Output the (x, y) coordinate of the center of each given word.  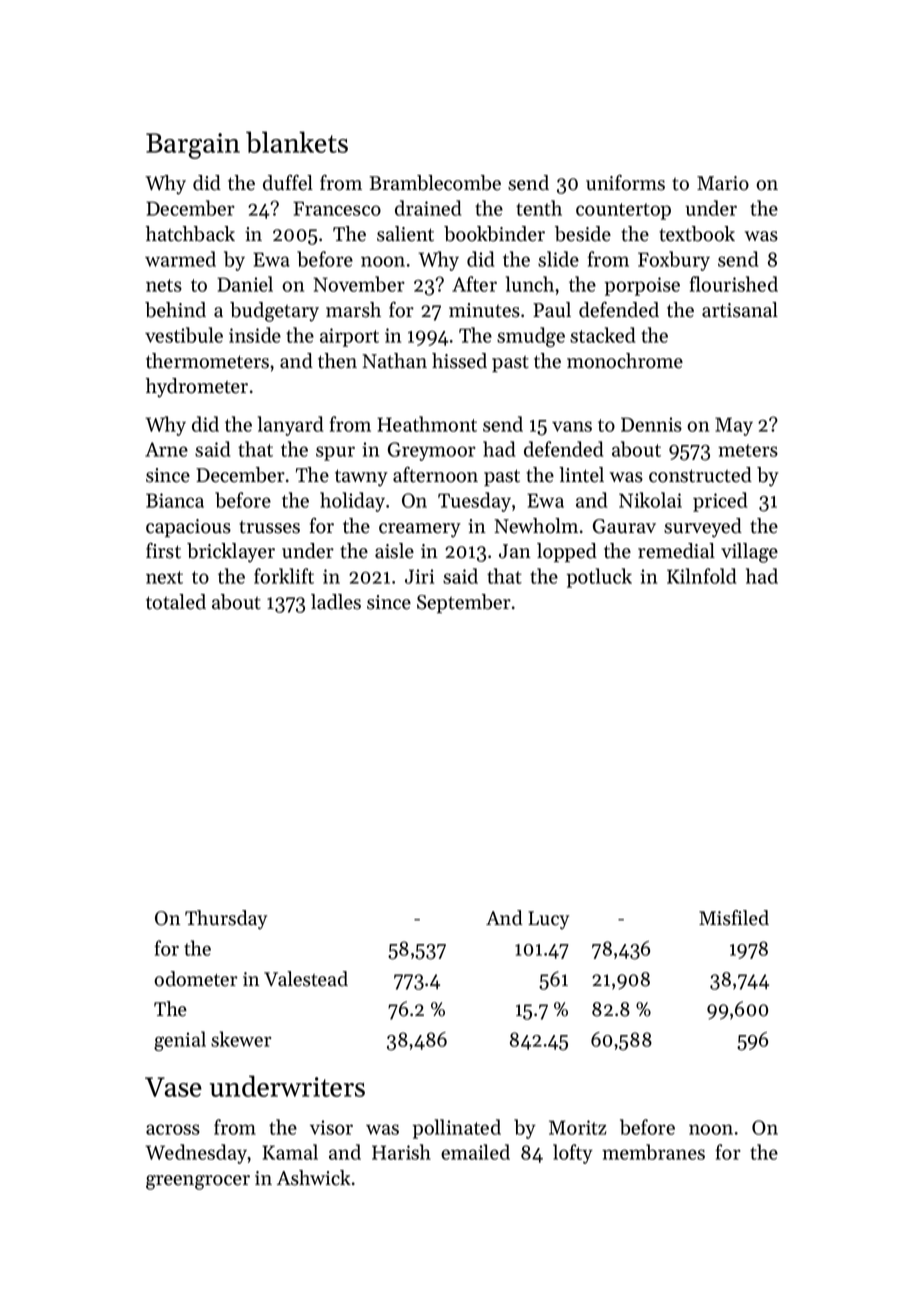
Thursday (226, 920)
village (749, 553)
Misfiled (734, 918)
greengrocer (198, 1182)
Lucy (548, 920)
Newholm (536, 526)
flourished (733, 284)
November (359, 284)
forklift (284, 576)
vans (572, 426)
